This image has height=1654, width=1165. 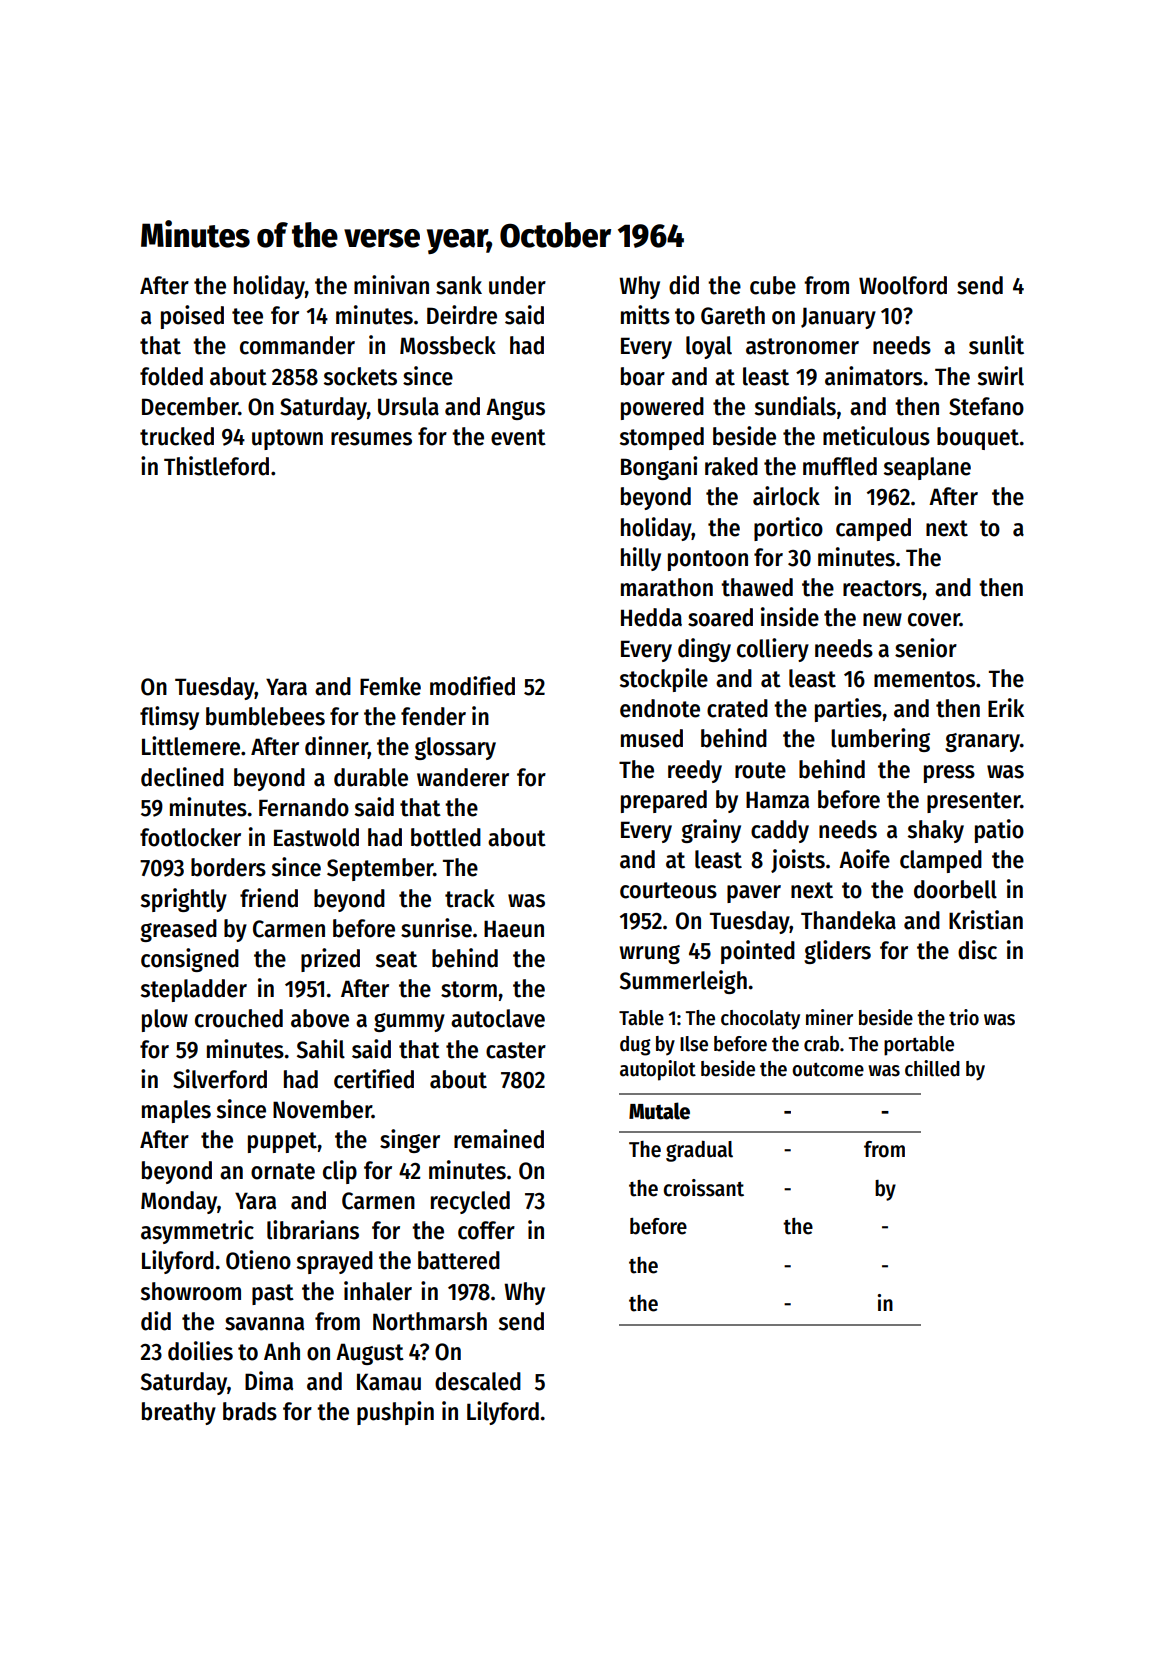 What do you see at coordinates (703, 1188) in the image?
I see `croissant` at bounding box center [703, 1188].
